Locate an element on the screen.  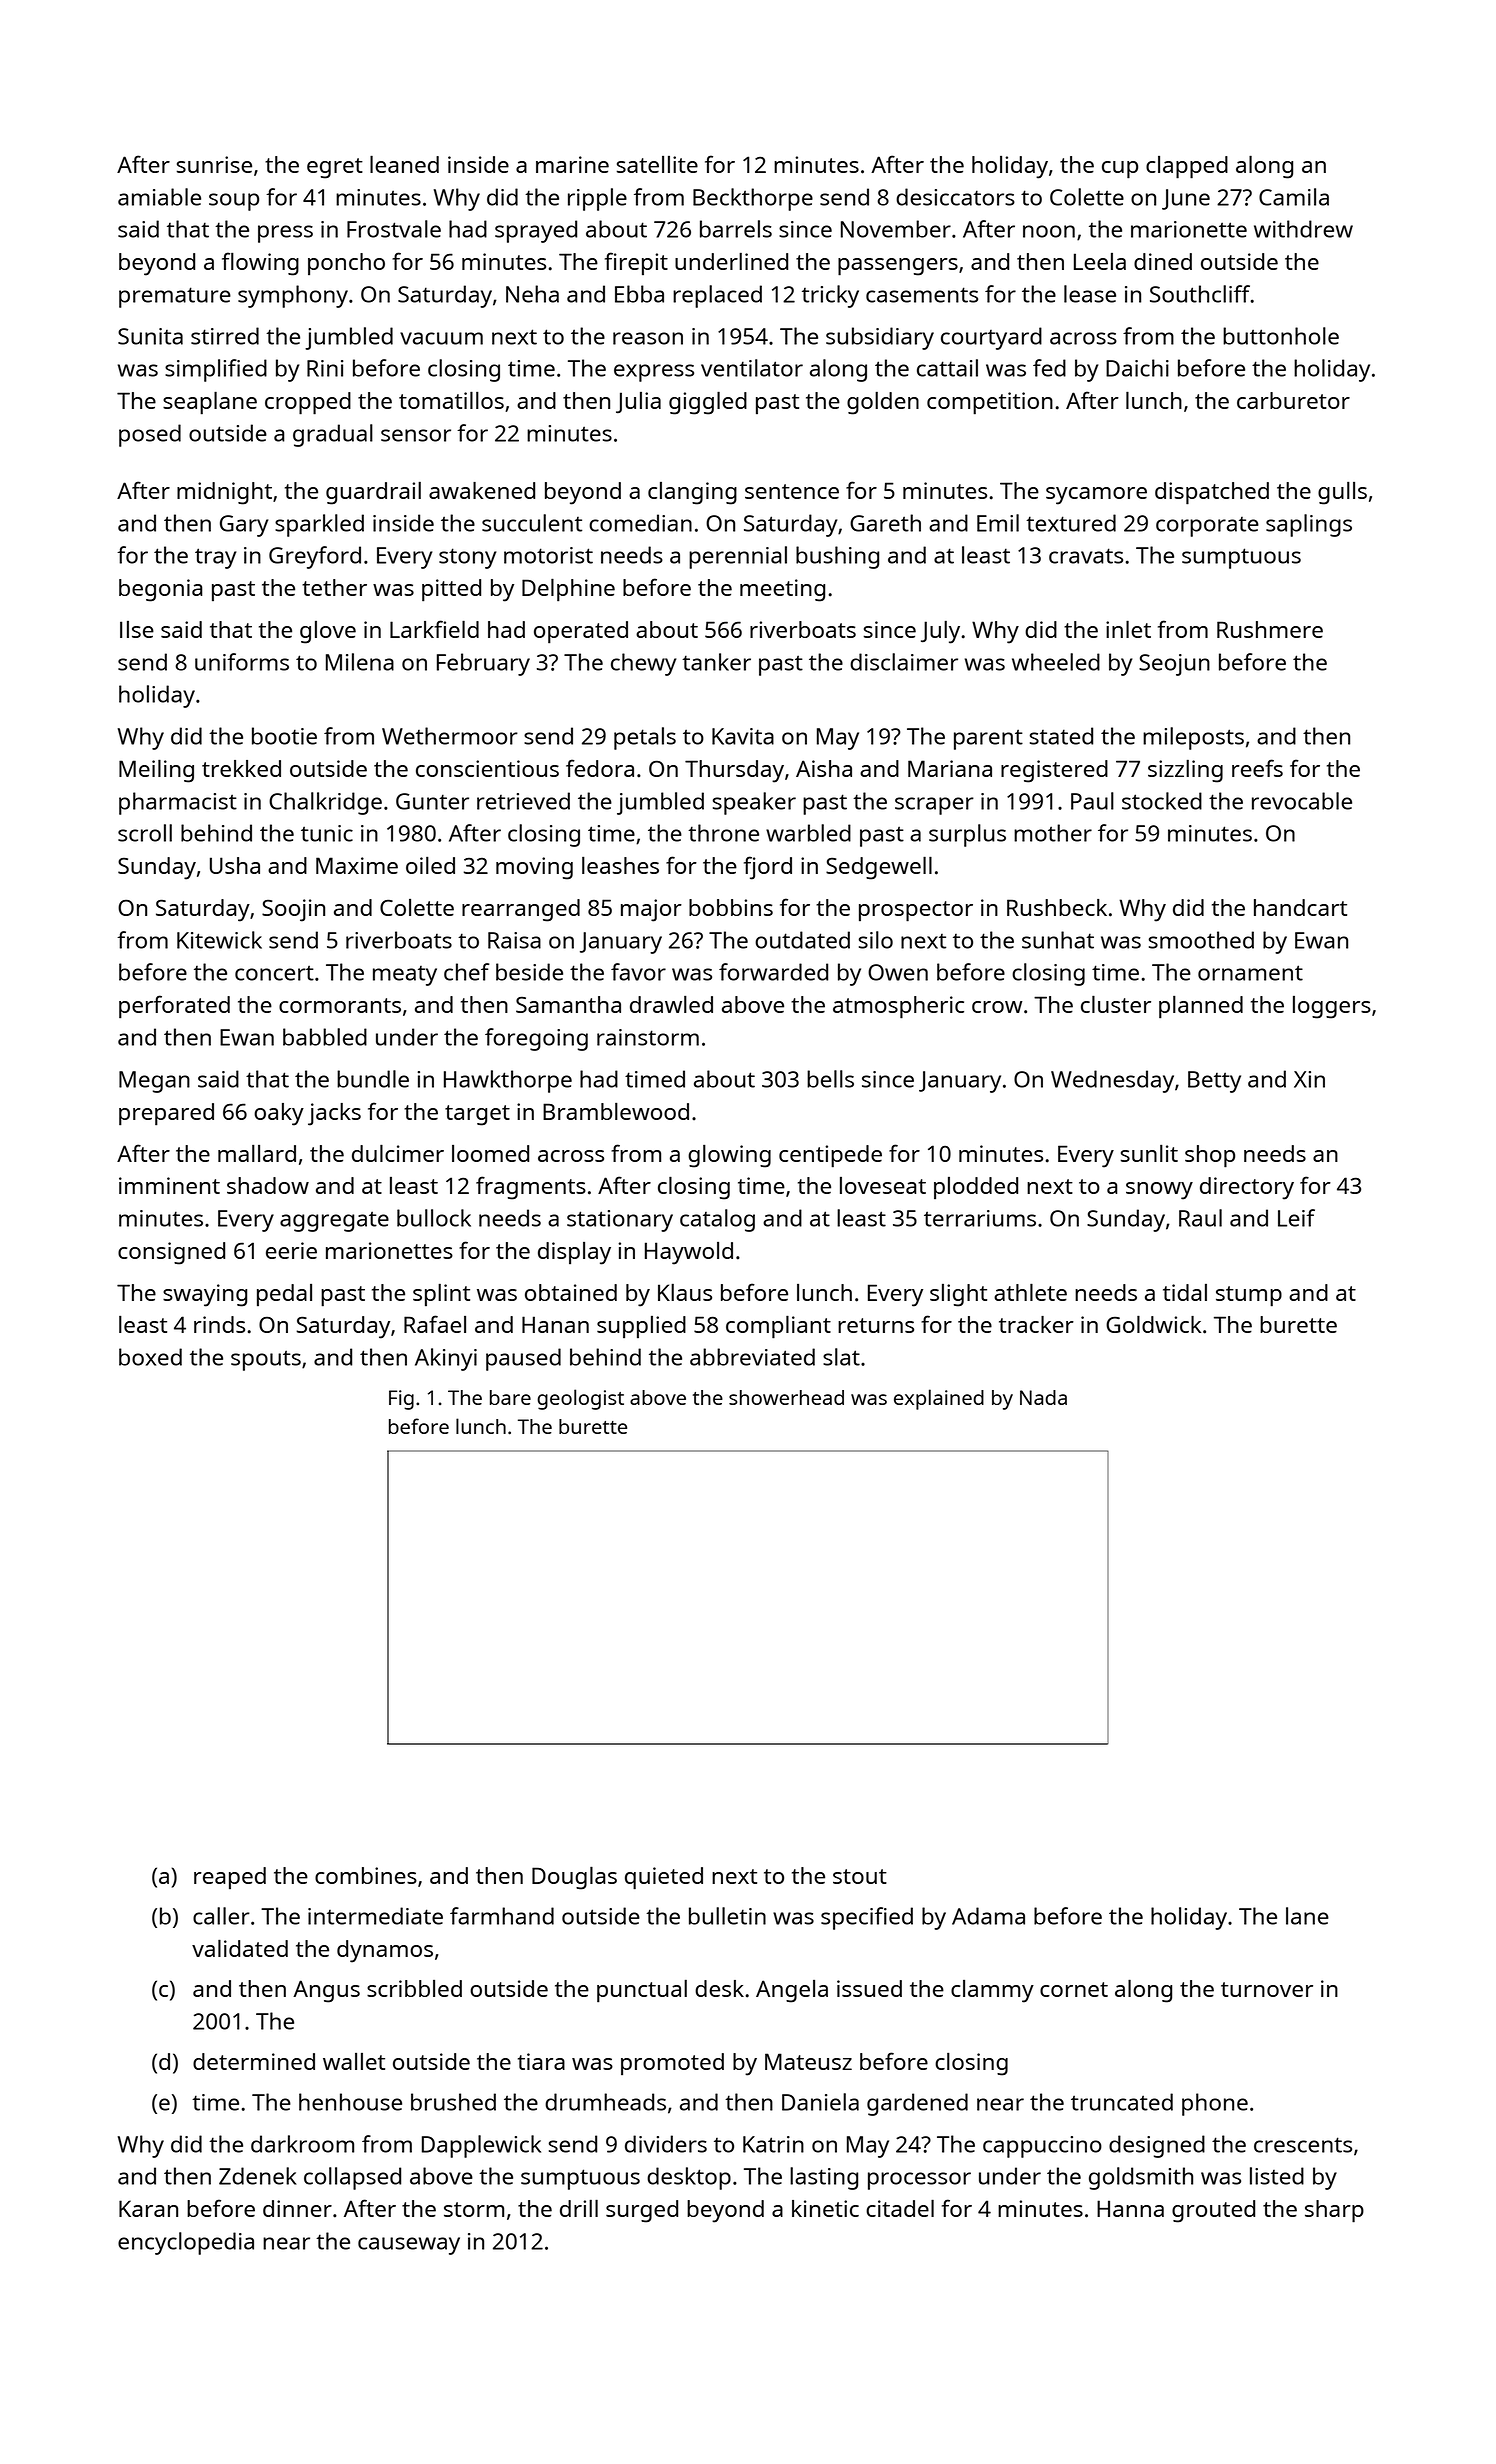
causeway is located at coordinates (409, 2246).
